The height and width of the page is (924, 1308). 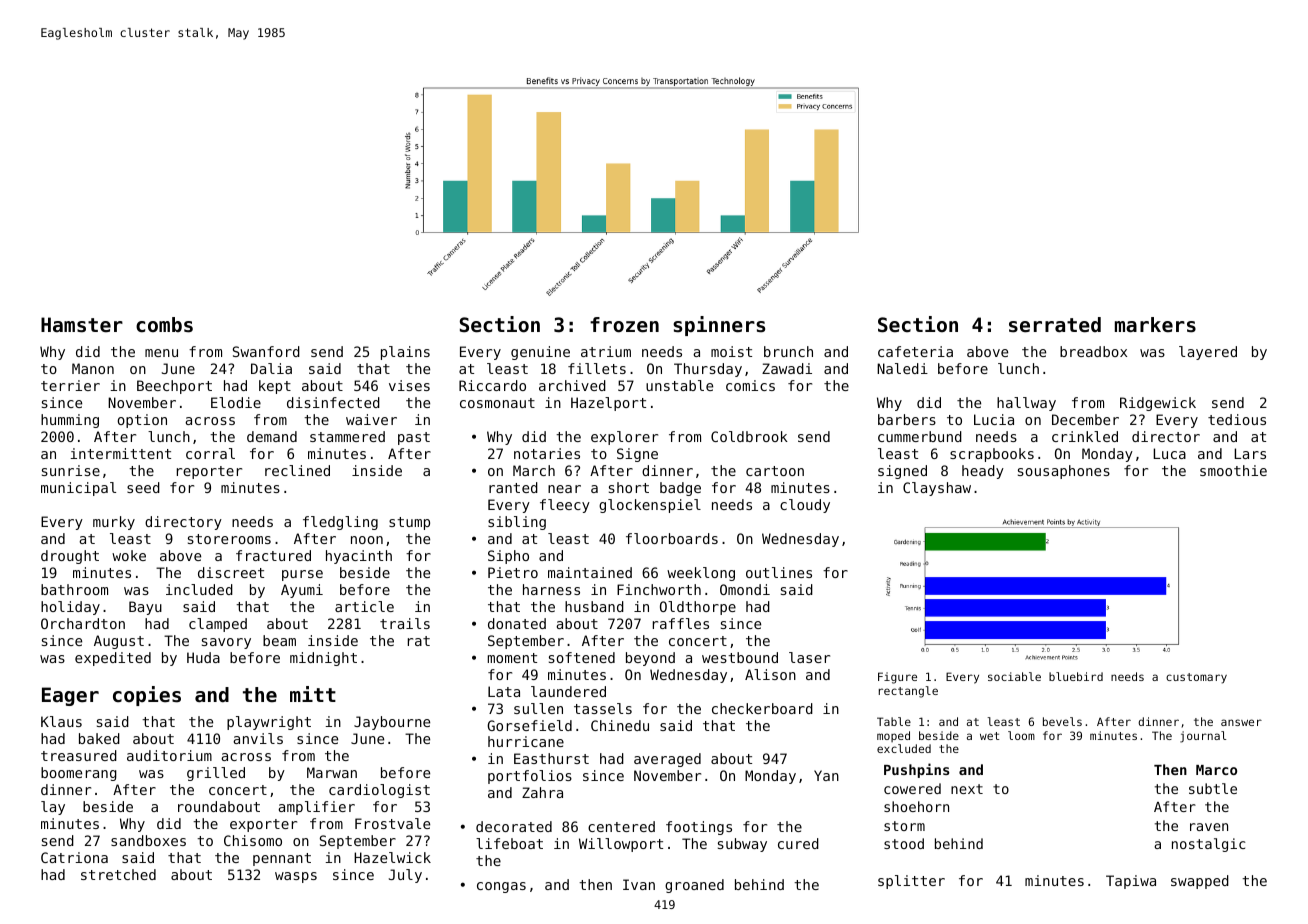 I want to click on Coldbrook, so click(x=749, y=436).
